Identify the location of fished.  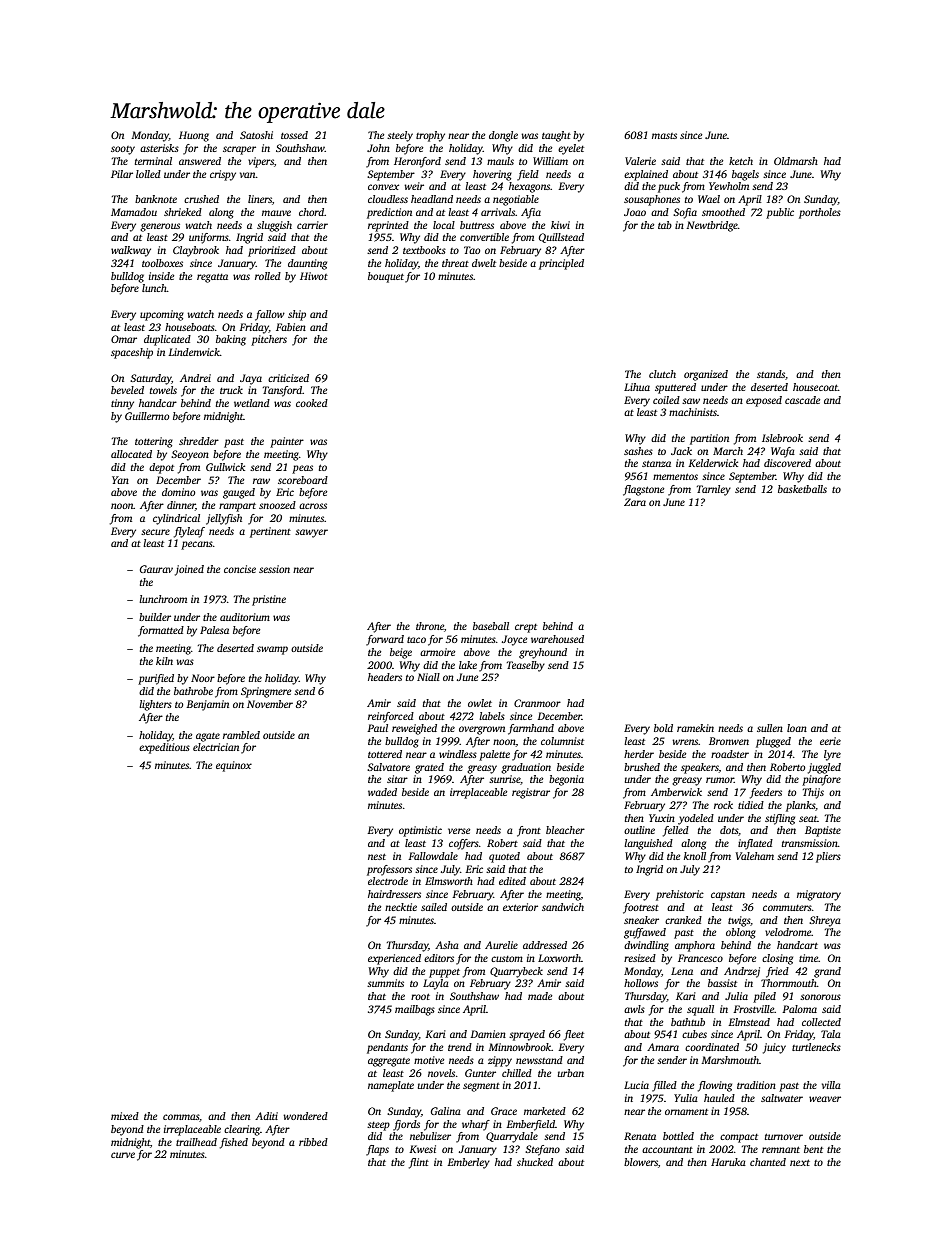
(234, 1143).
